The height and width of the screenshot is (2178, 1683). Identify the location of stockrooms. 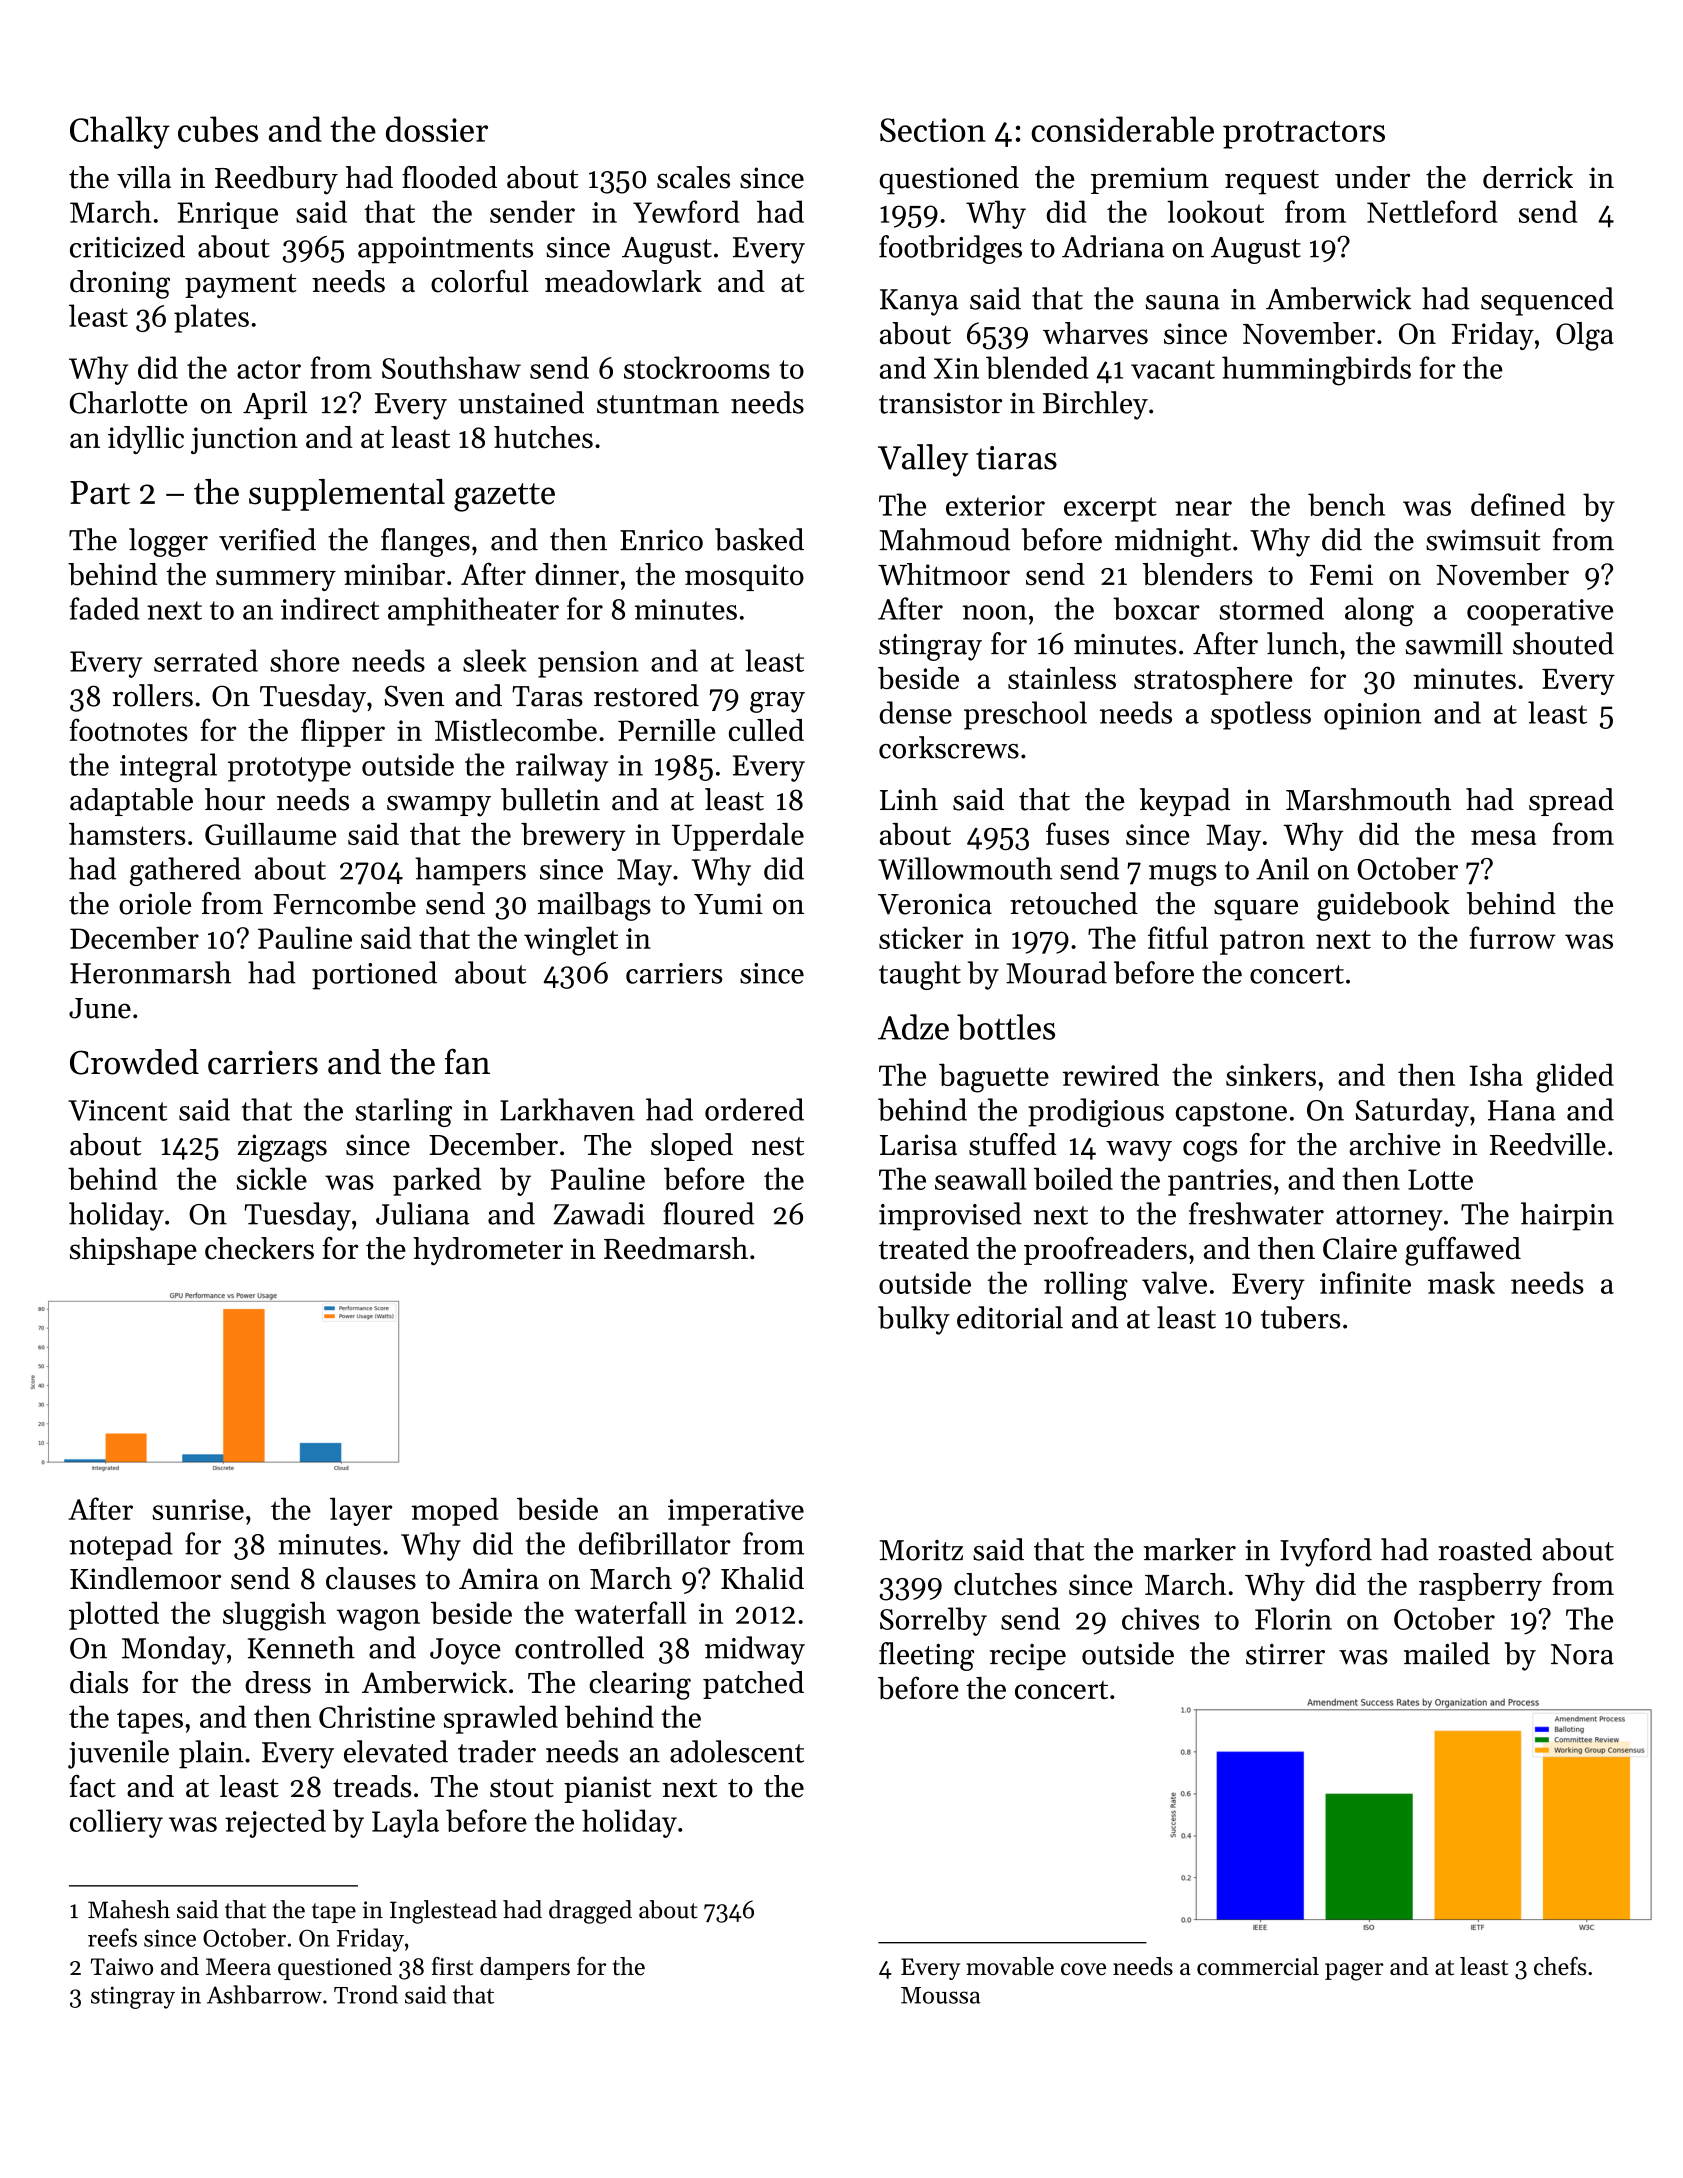
(697, 367).
